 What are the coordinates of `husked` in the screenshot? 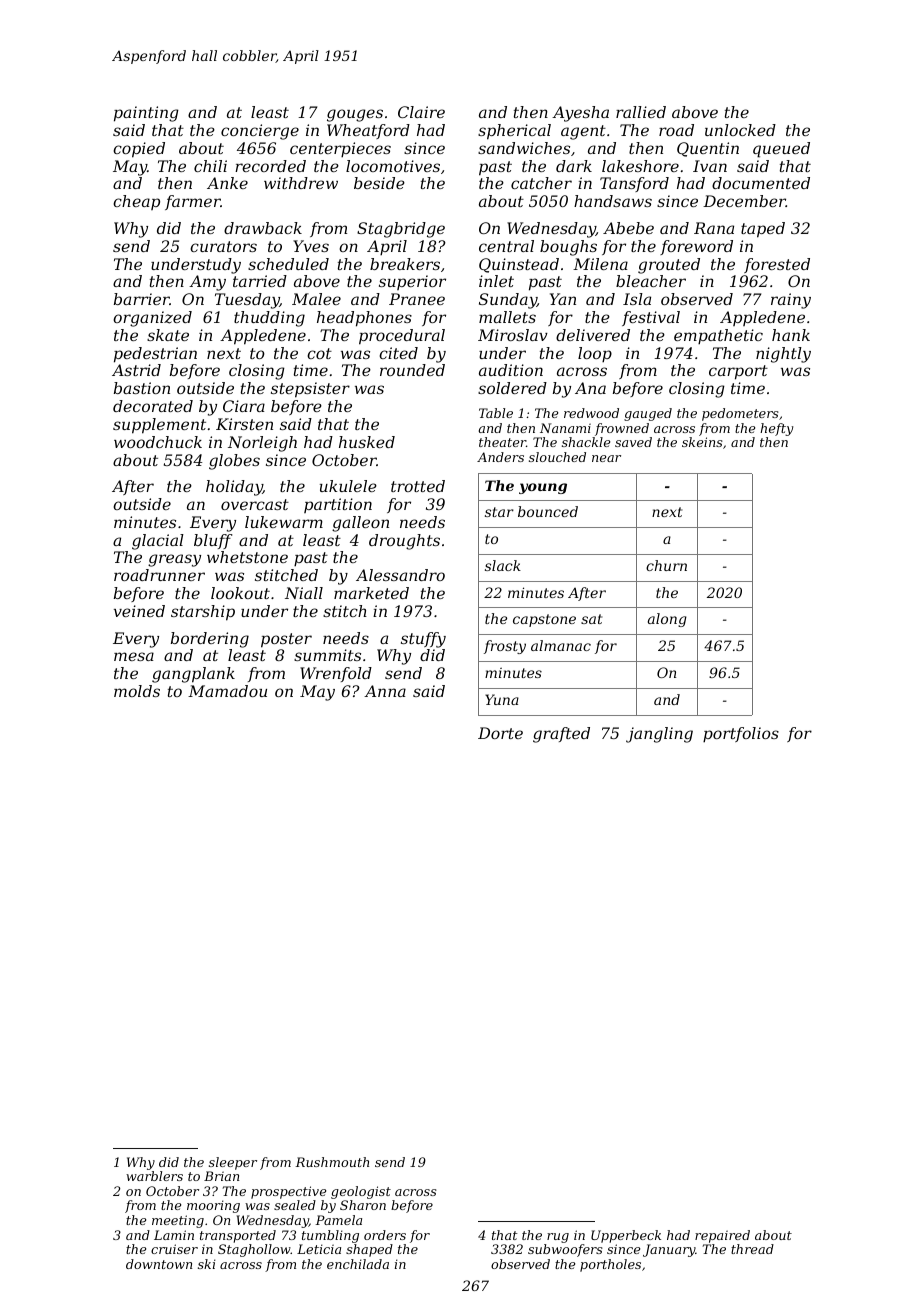 It's located at (367, 442).
